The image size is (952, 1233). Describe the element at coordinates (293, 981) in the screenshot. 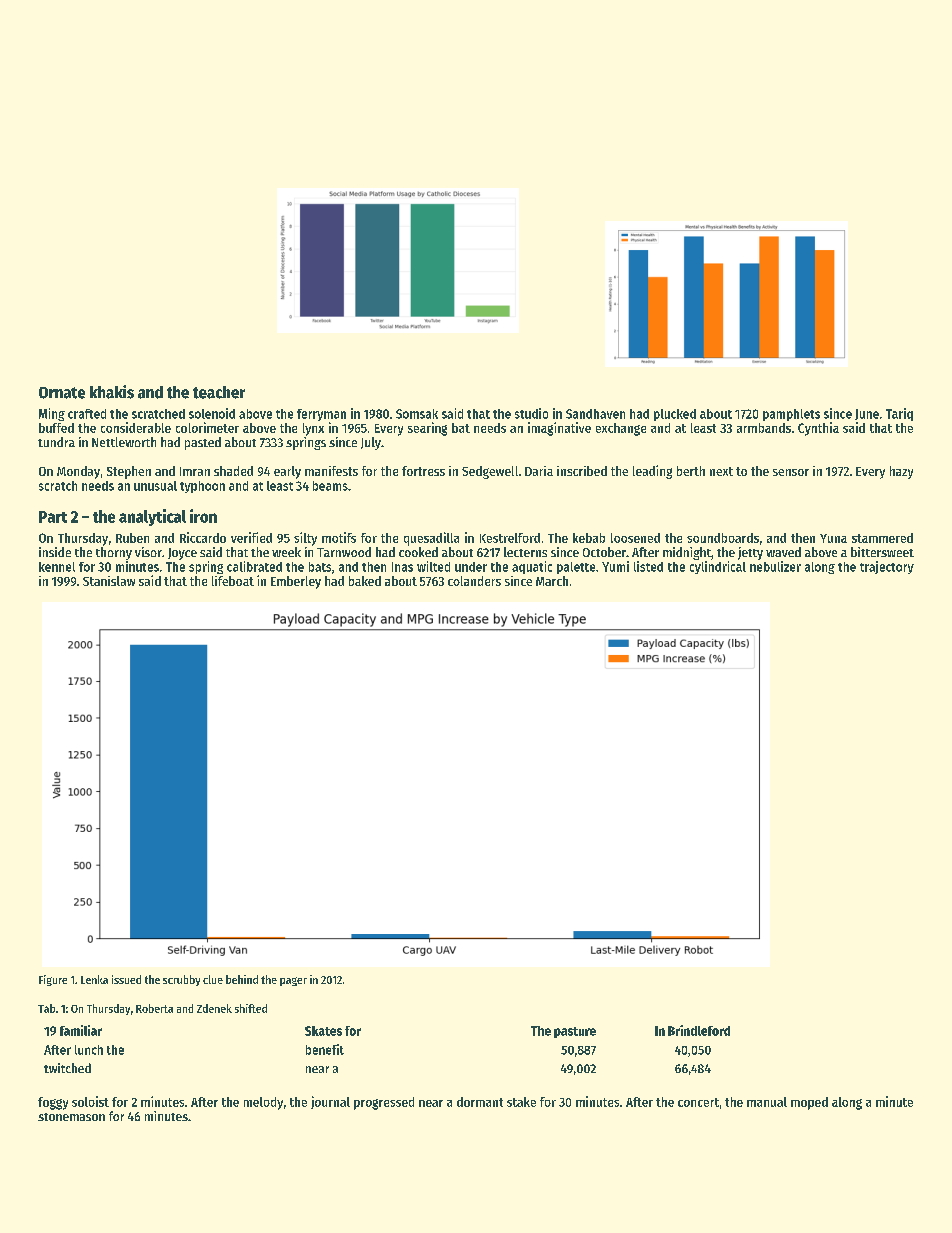

I see `pager` at that location.
